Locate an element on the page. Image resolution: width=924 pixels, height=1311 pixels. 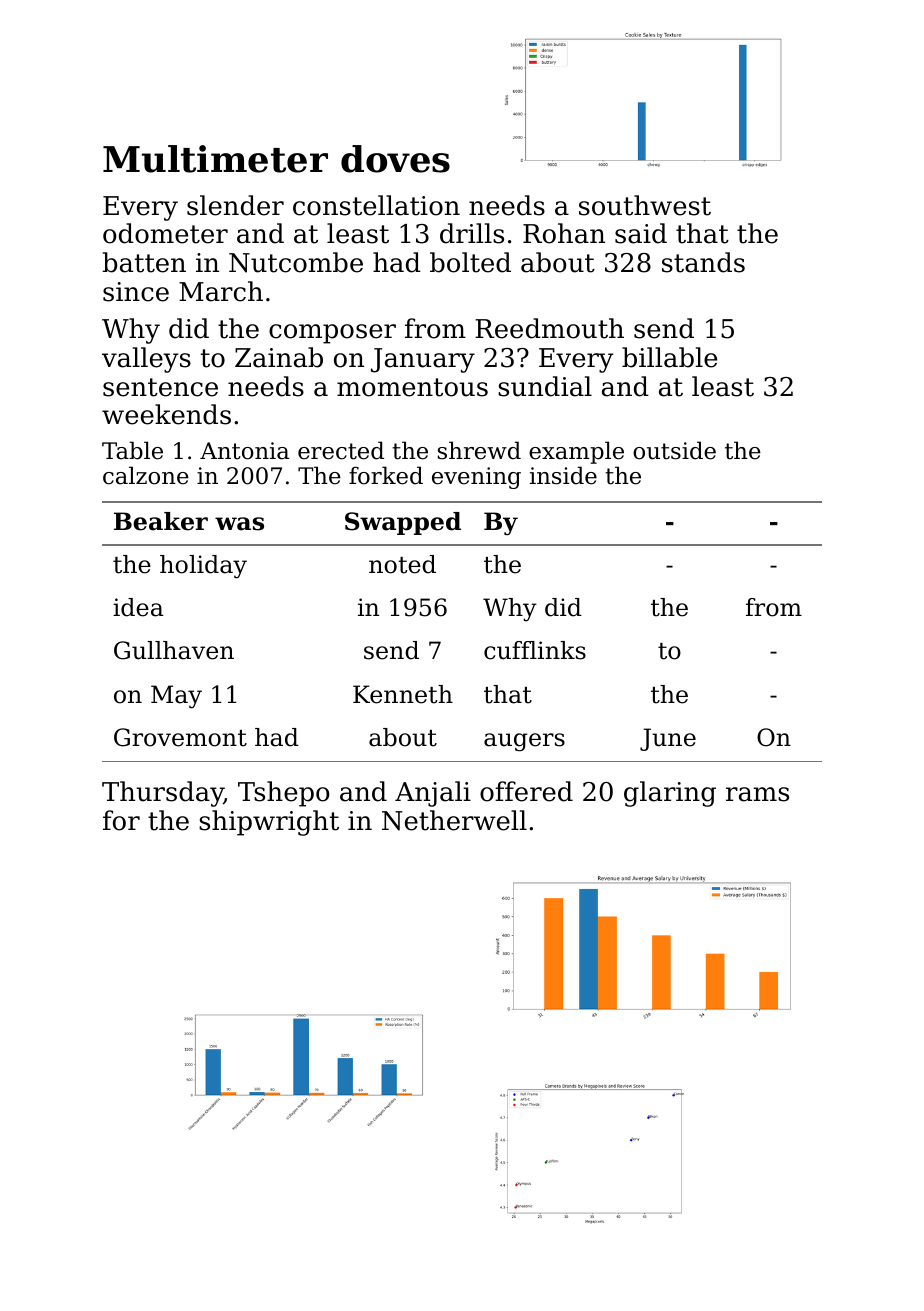
valleys is located at coordinates (146, 360).
